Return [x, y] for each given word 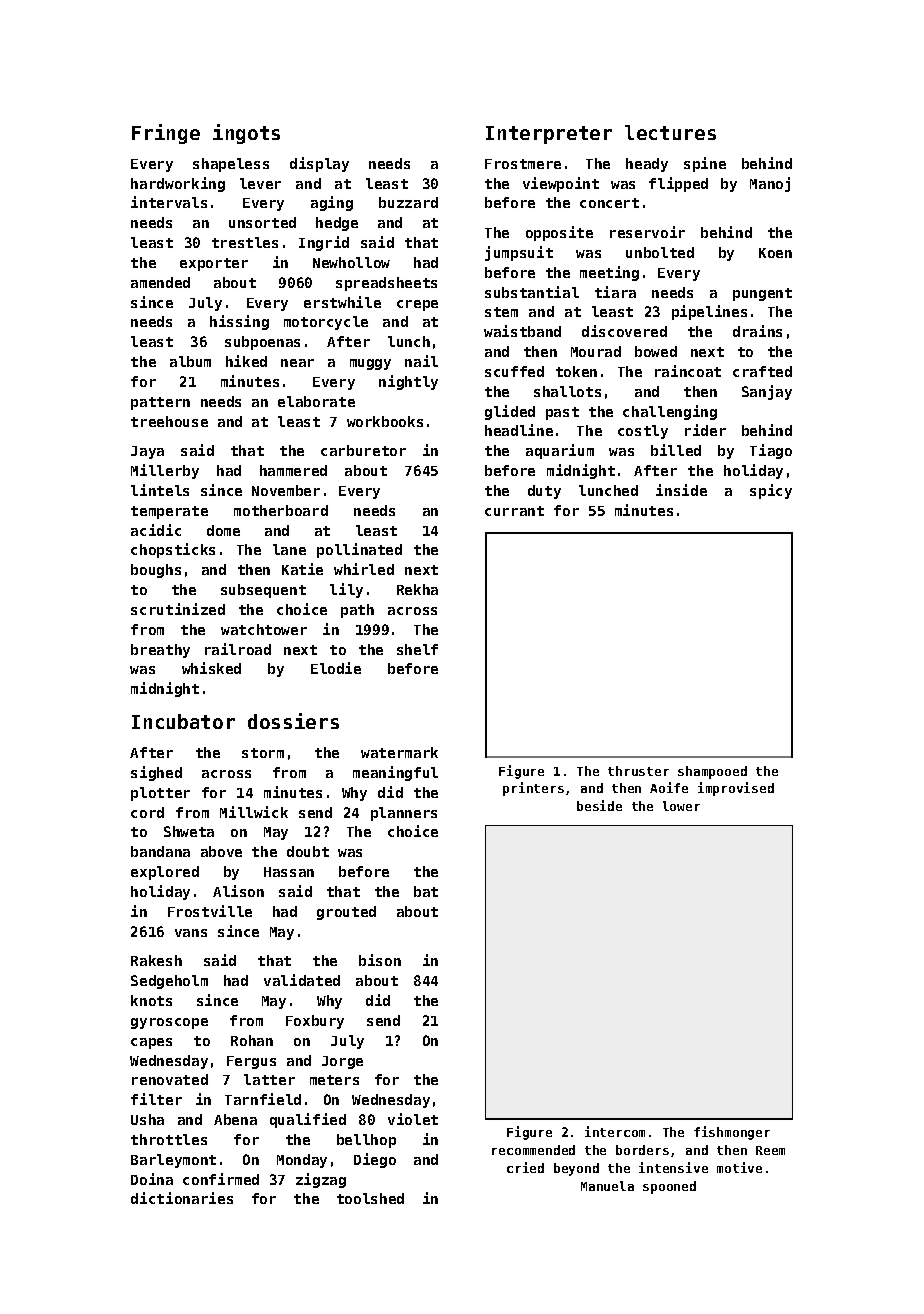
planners [404, 814]
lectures [670, 132]
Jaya [147, 452]
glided [510, 412]
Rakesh [156, 960]
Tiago [771, 451]
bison [380, 960]
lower [681, 806]
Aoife [669, 787]
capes [151, 1043]
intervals [169, 202]
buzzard [408, 202]
